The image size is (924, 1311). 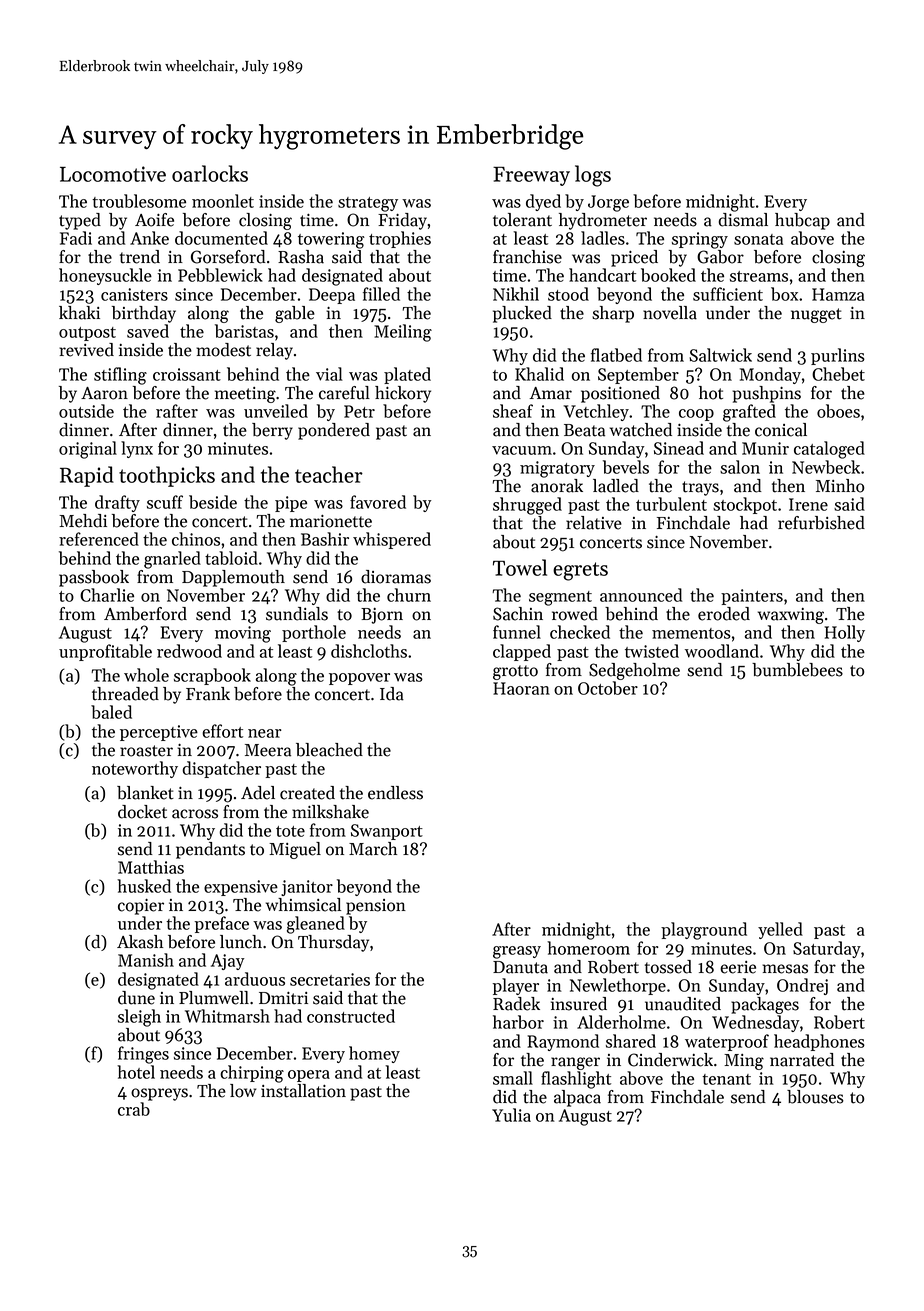 I want to click on dismal, so click(x=743, y=220).
